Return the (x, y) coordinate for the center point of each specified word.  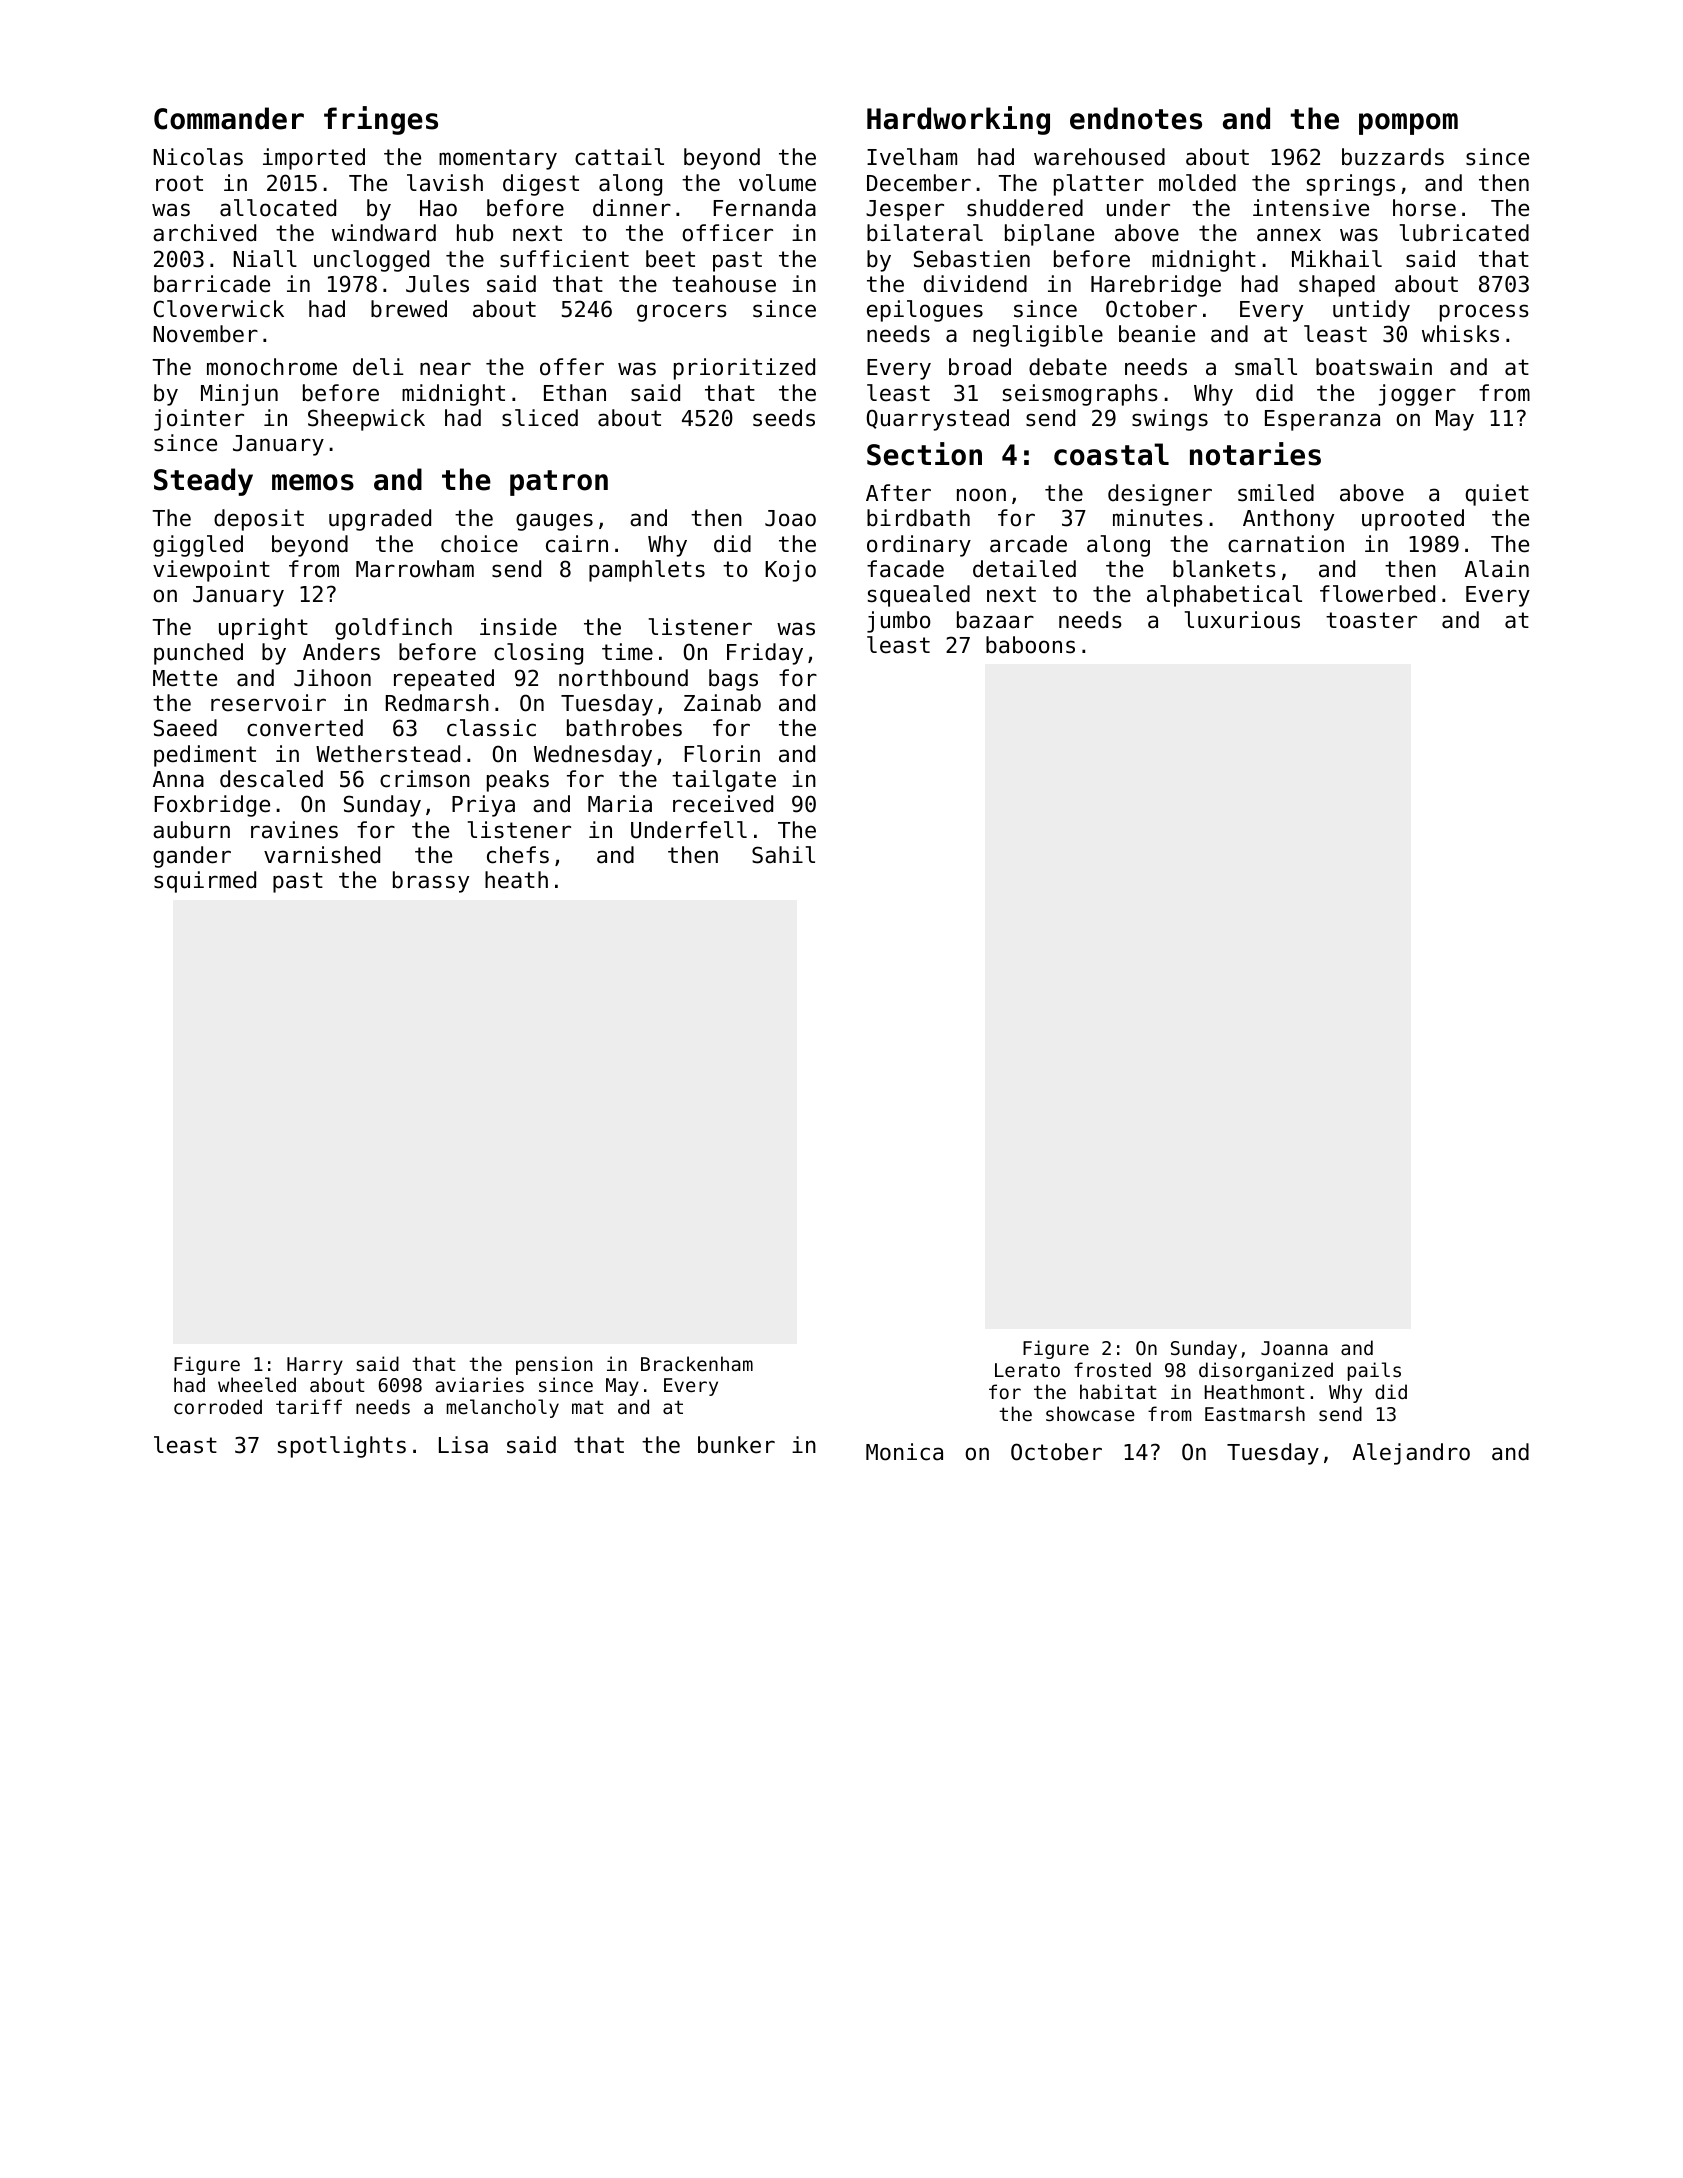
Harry (315, 1366)
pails (1374, 1371)
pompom (1408, 124)
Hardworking (958, 120)
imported (314, 159)
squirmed (205, 882)
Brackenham (697, 1363)
